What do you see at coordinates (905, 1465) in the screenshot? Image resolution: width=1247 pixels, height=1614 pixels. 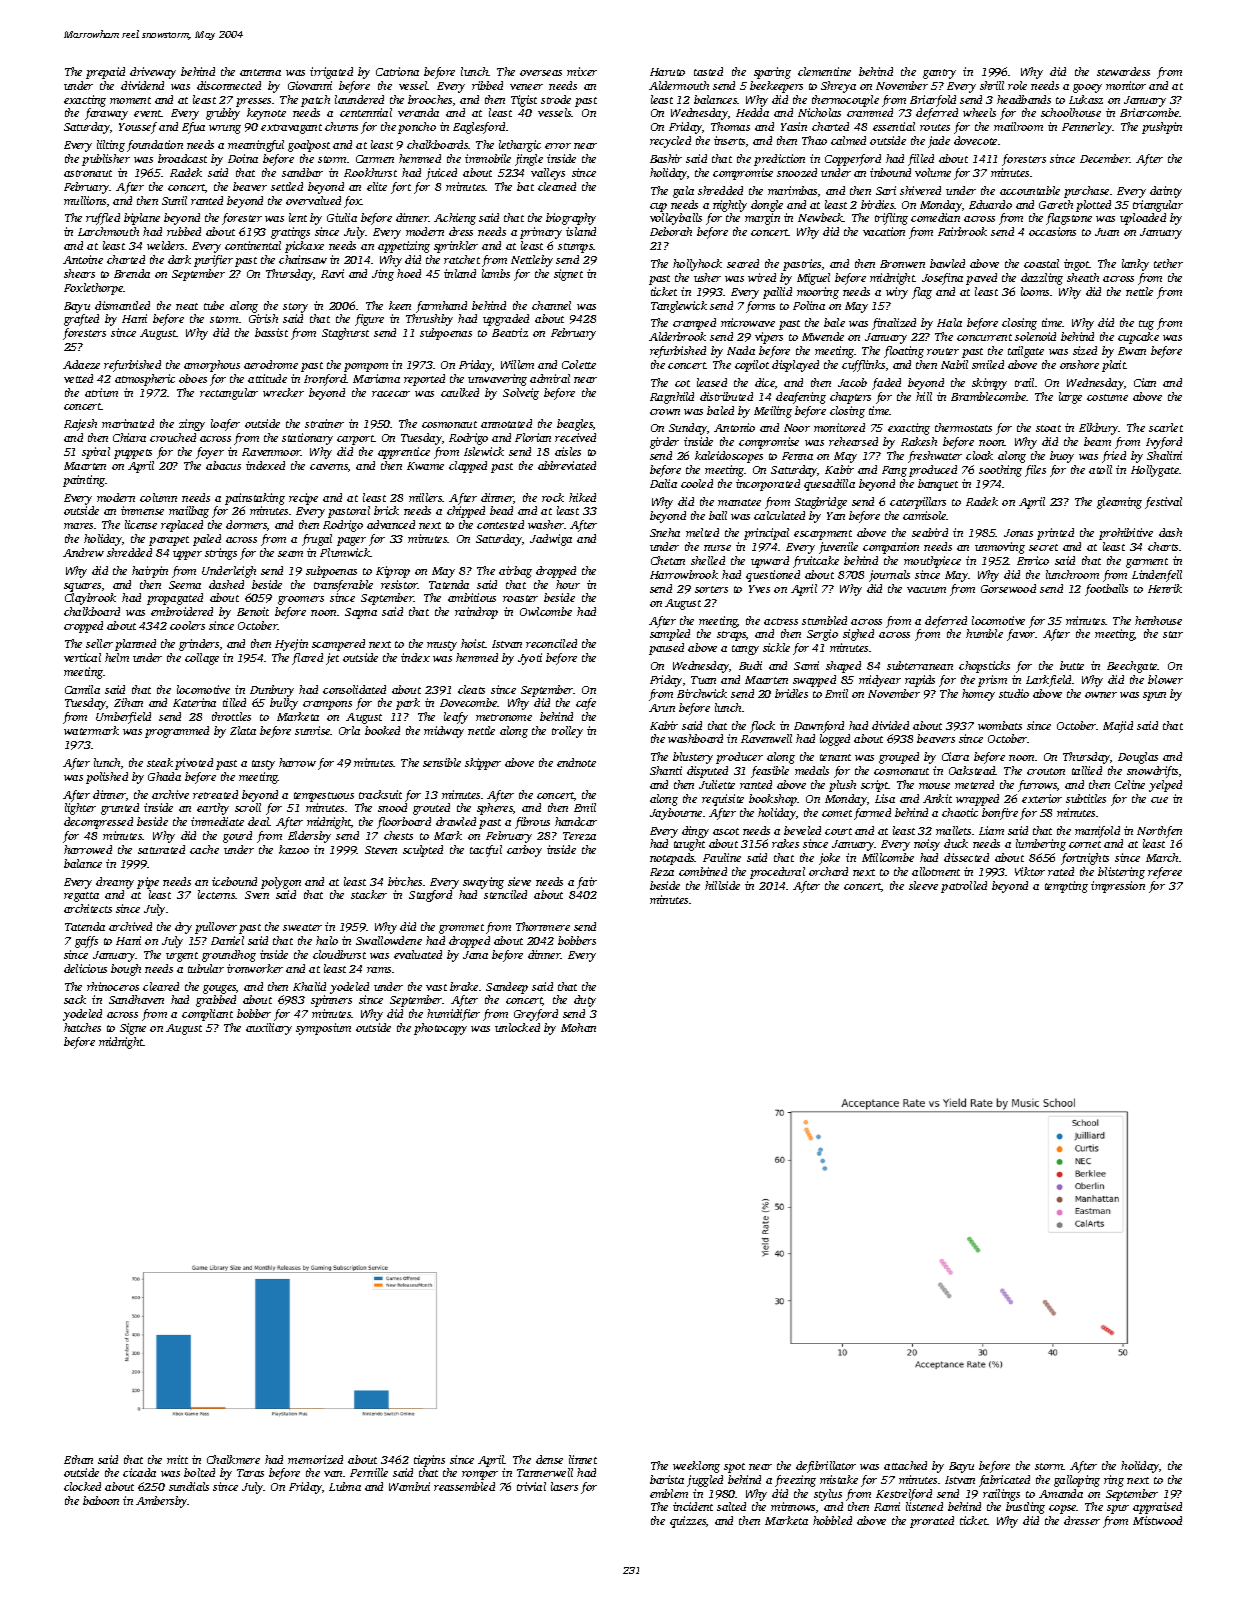 I see `attached` at bounding box center [905, 1465].
